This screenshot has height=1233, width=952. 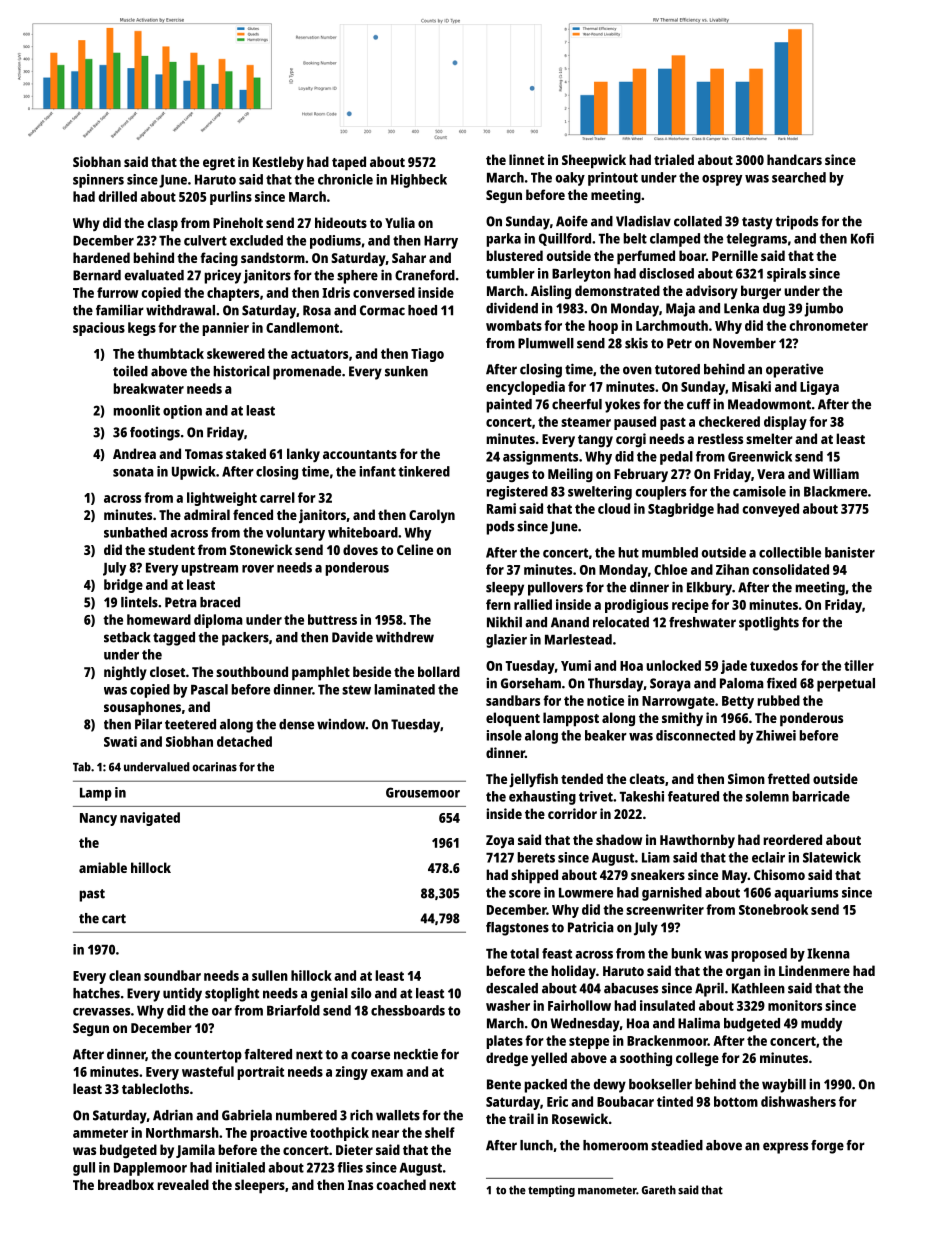 What do you see at coordinates (135, 532) in the screenshot?
I see `sunbathed` at bounding box center [135, 532].
